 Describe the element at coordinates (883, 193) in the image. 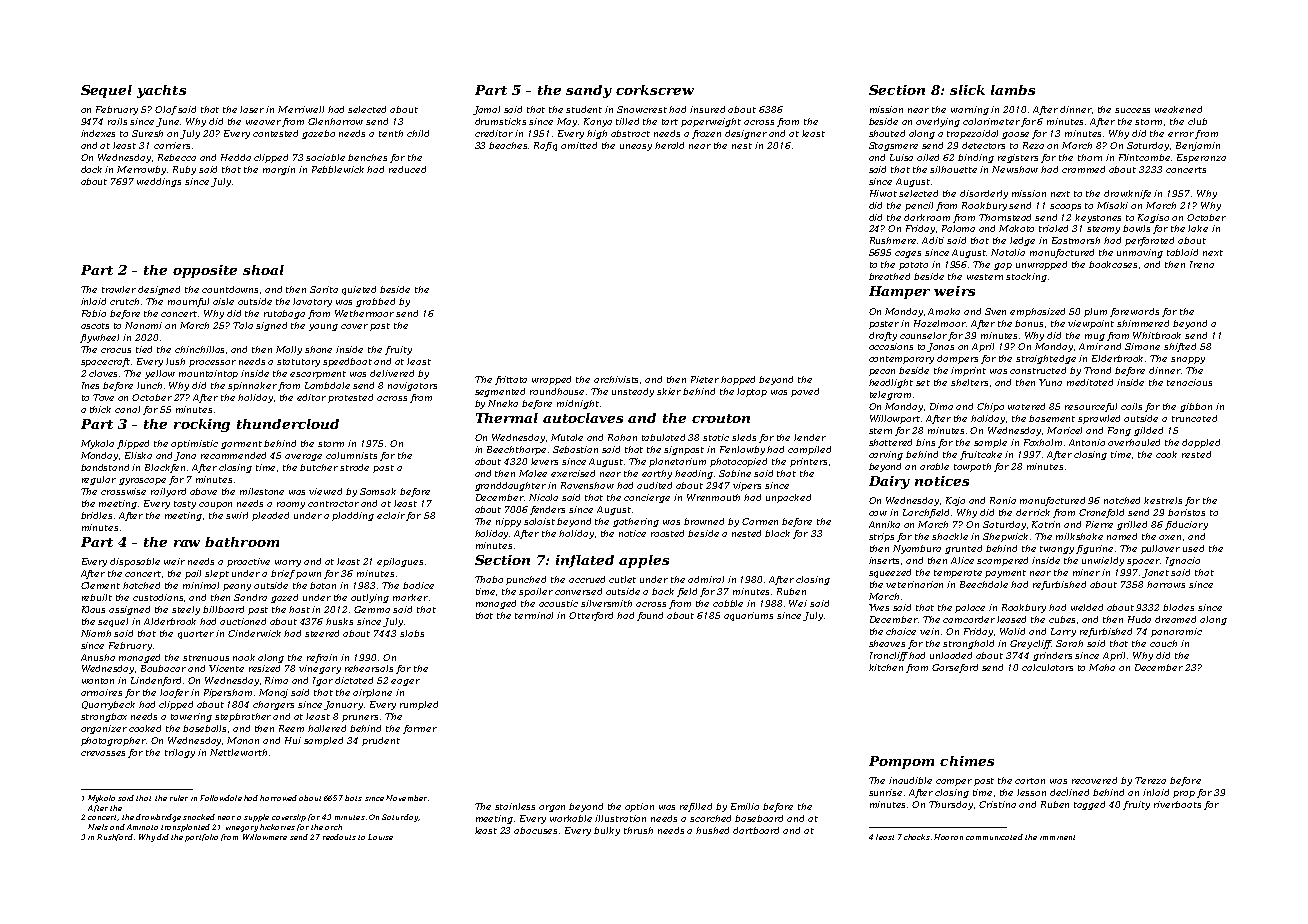

I see `Hiwot` at that location.
